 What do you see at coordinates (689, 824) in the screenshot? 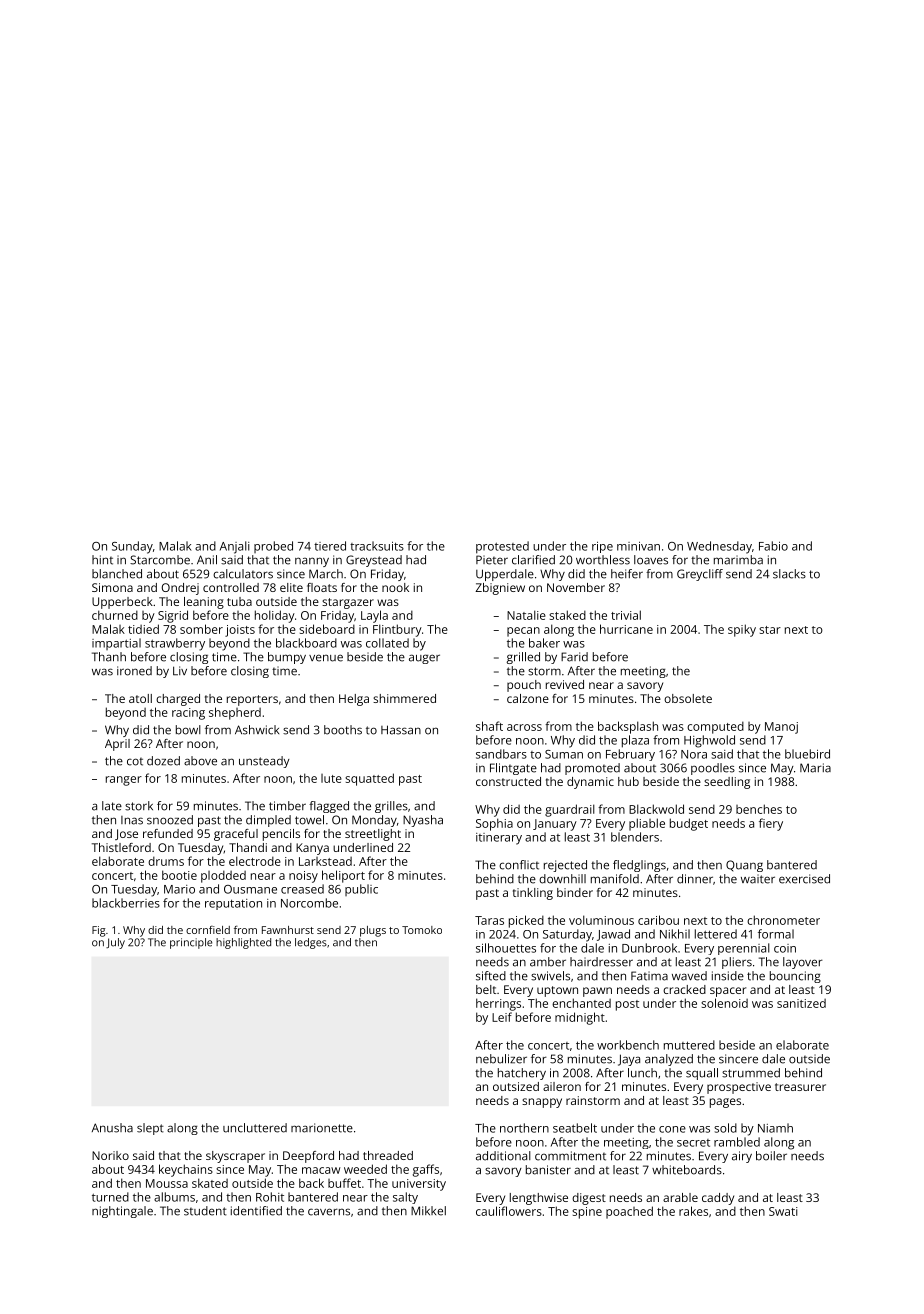
I see `budget` at bounding box center [689, 824].
